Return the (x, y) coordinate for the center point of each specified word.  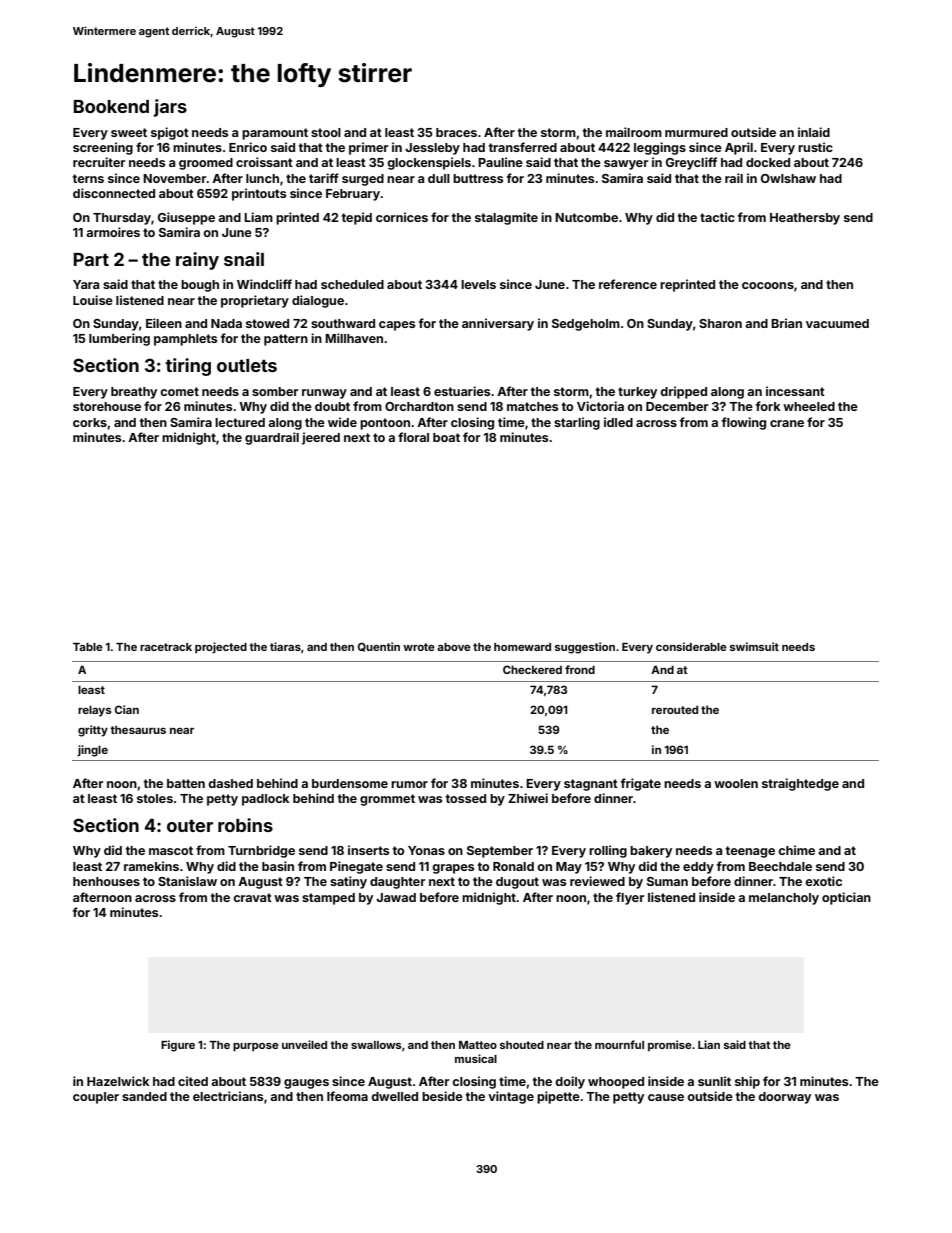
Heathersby (805, 219)
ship (747, 1082)
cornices (402, 217)
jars (170, 108)
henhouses (106, 881)
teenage (750, 852)
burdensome (350, 783)
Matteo (478, 1045)
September (500, 852)
